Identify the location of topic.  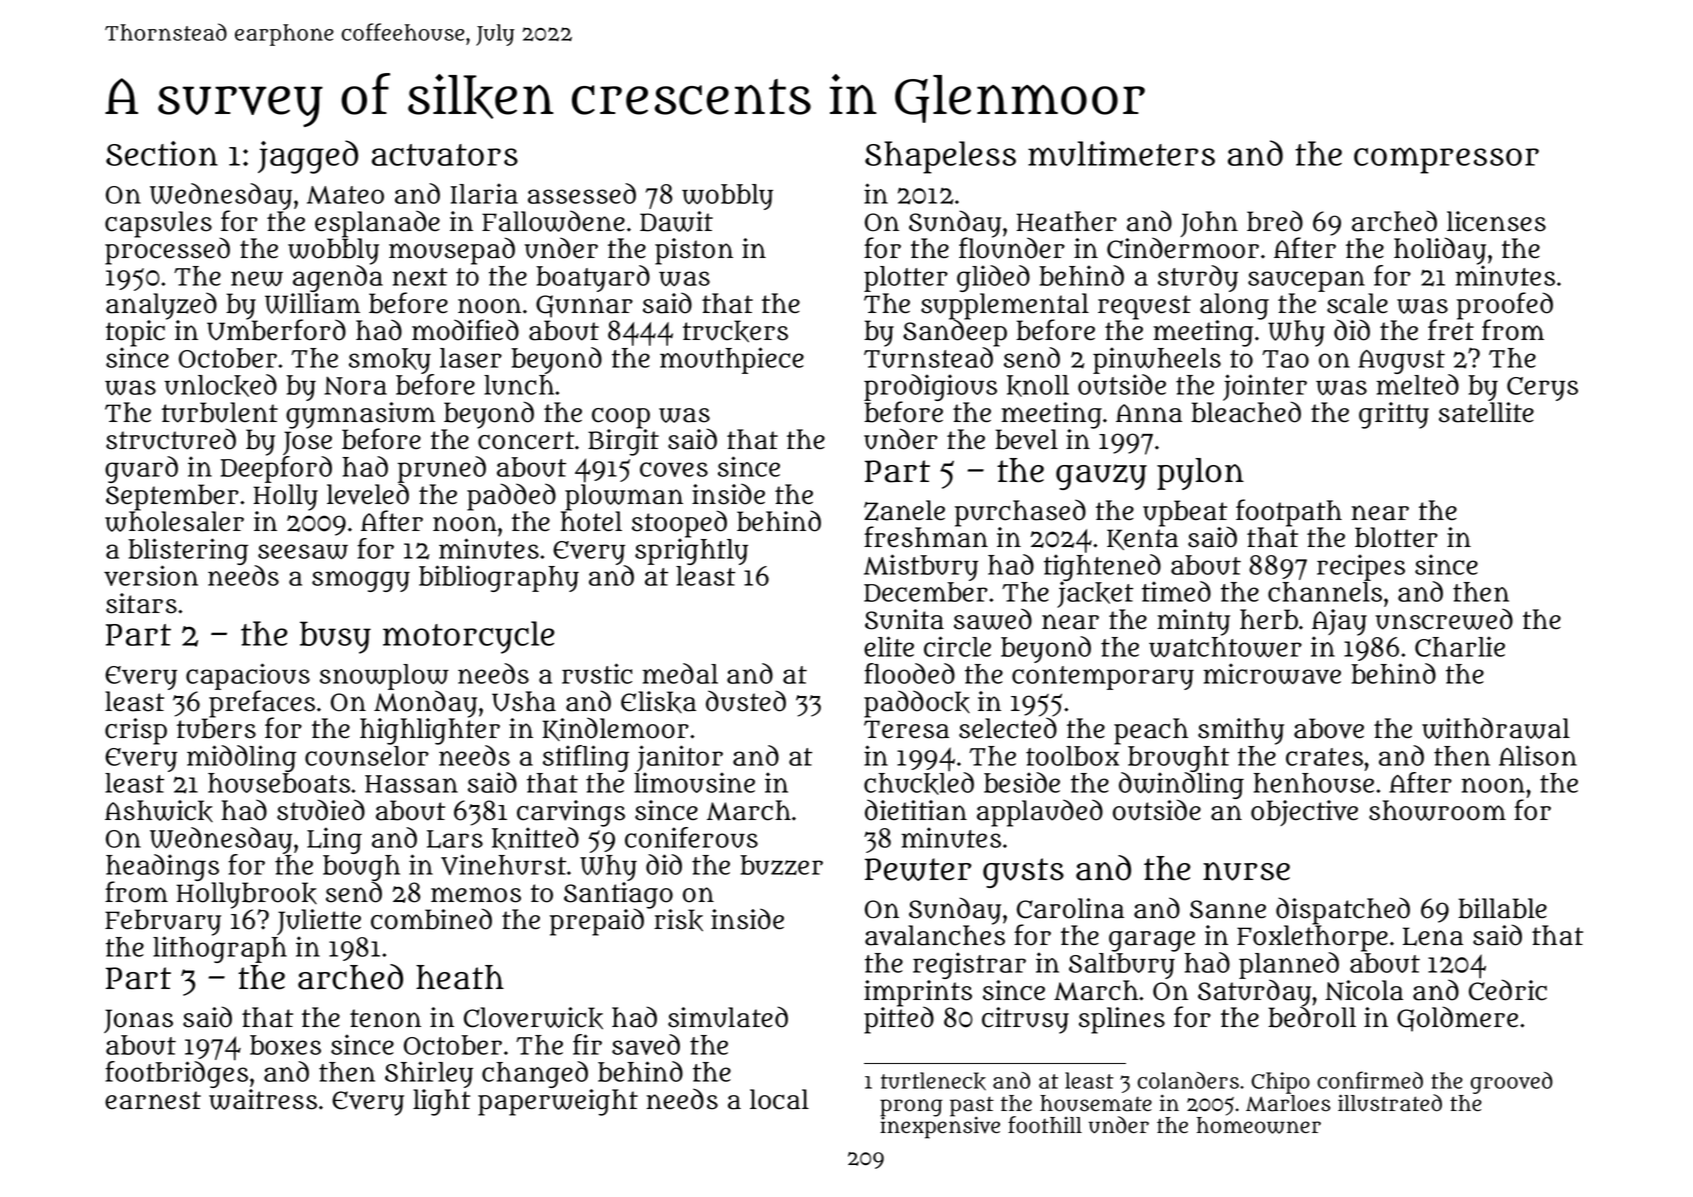
(135, 333).
